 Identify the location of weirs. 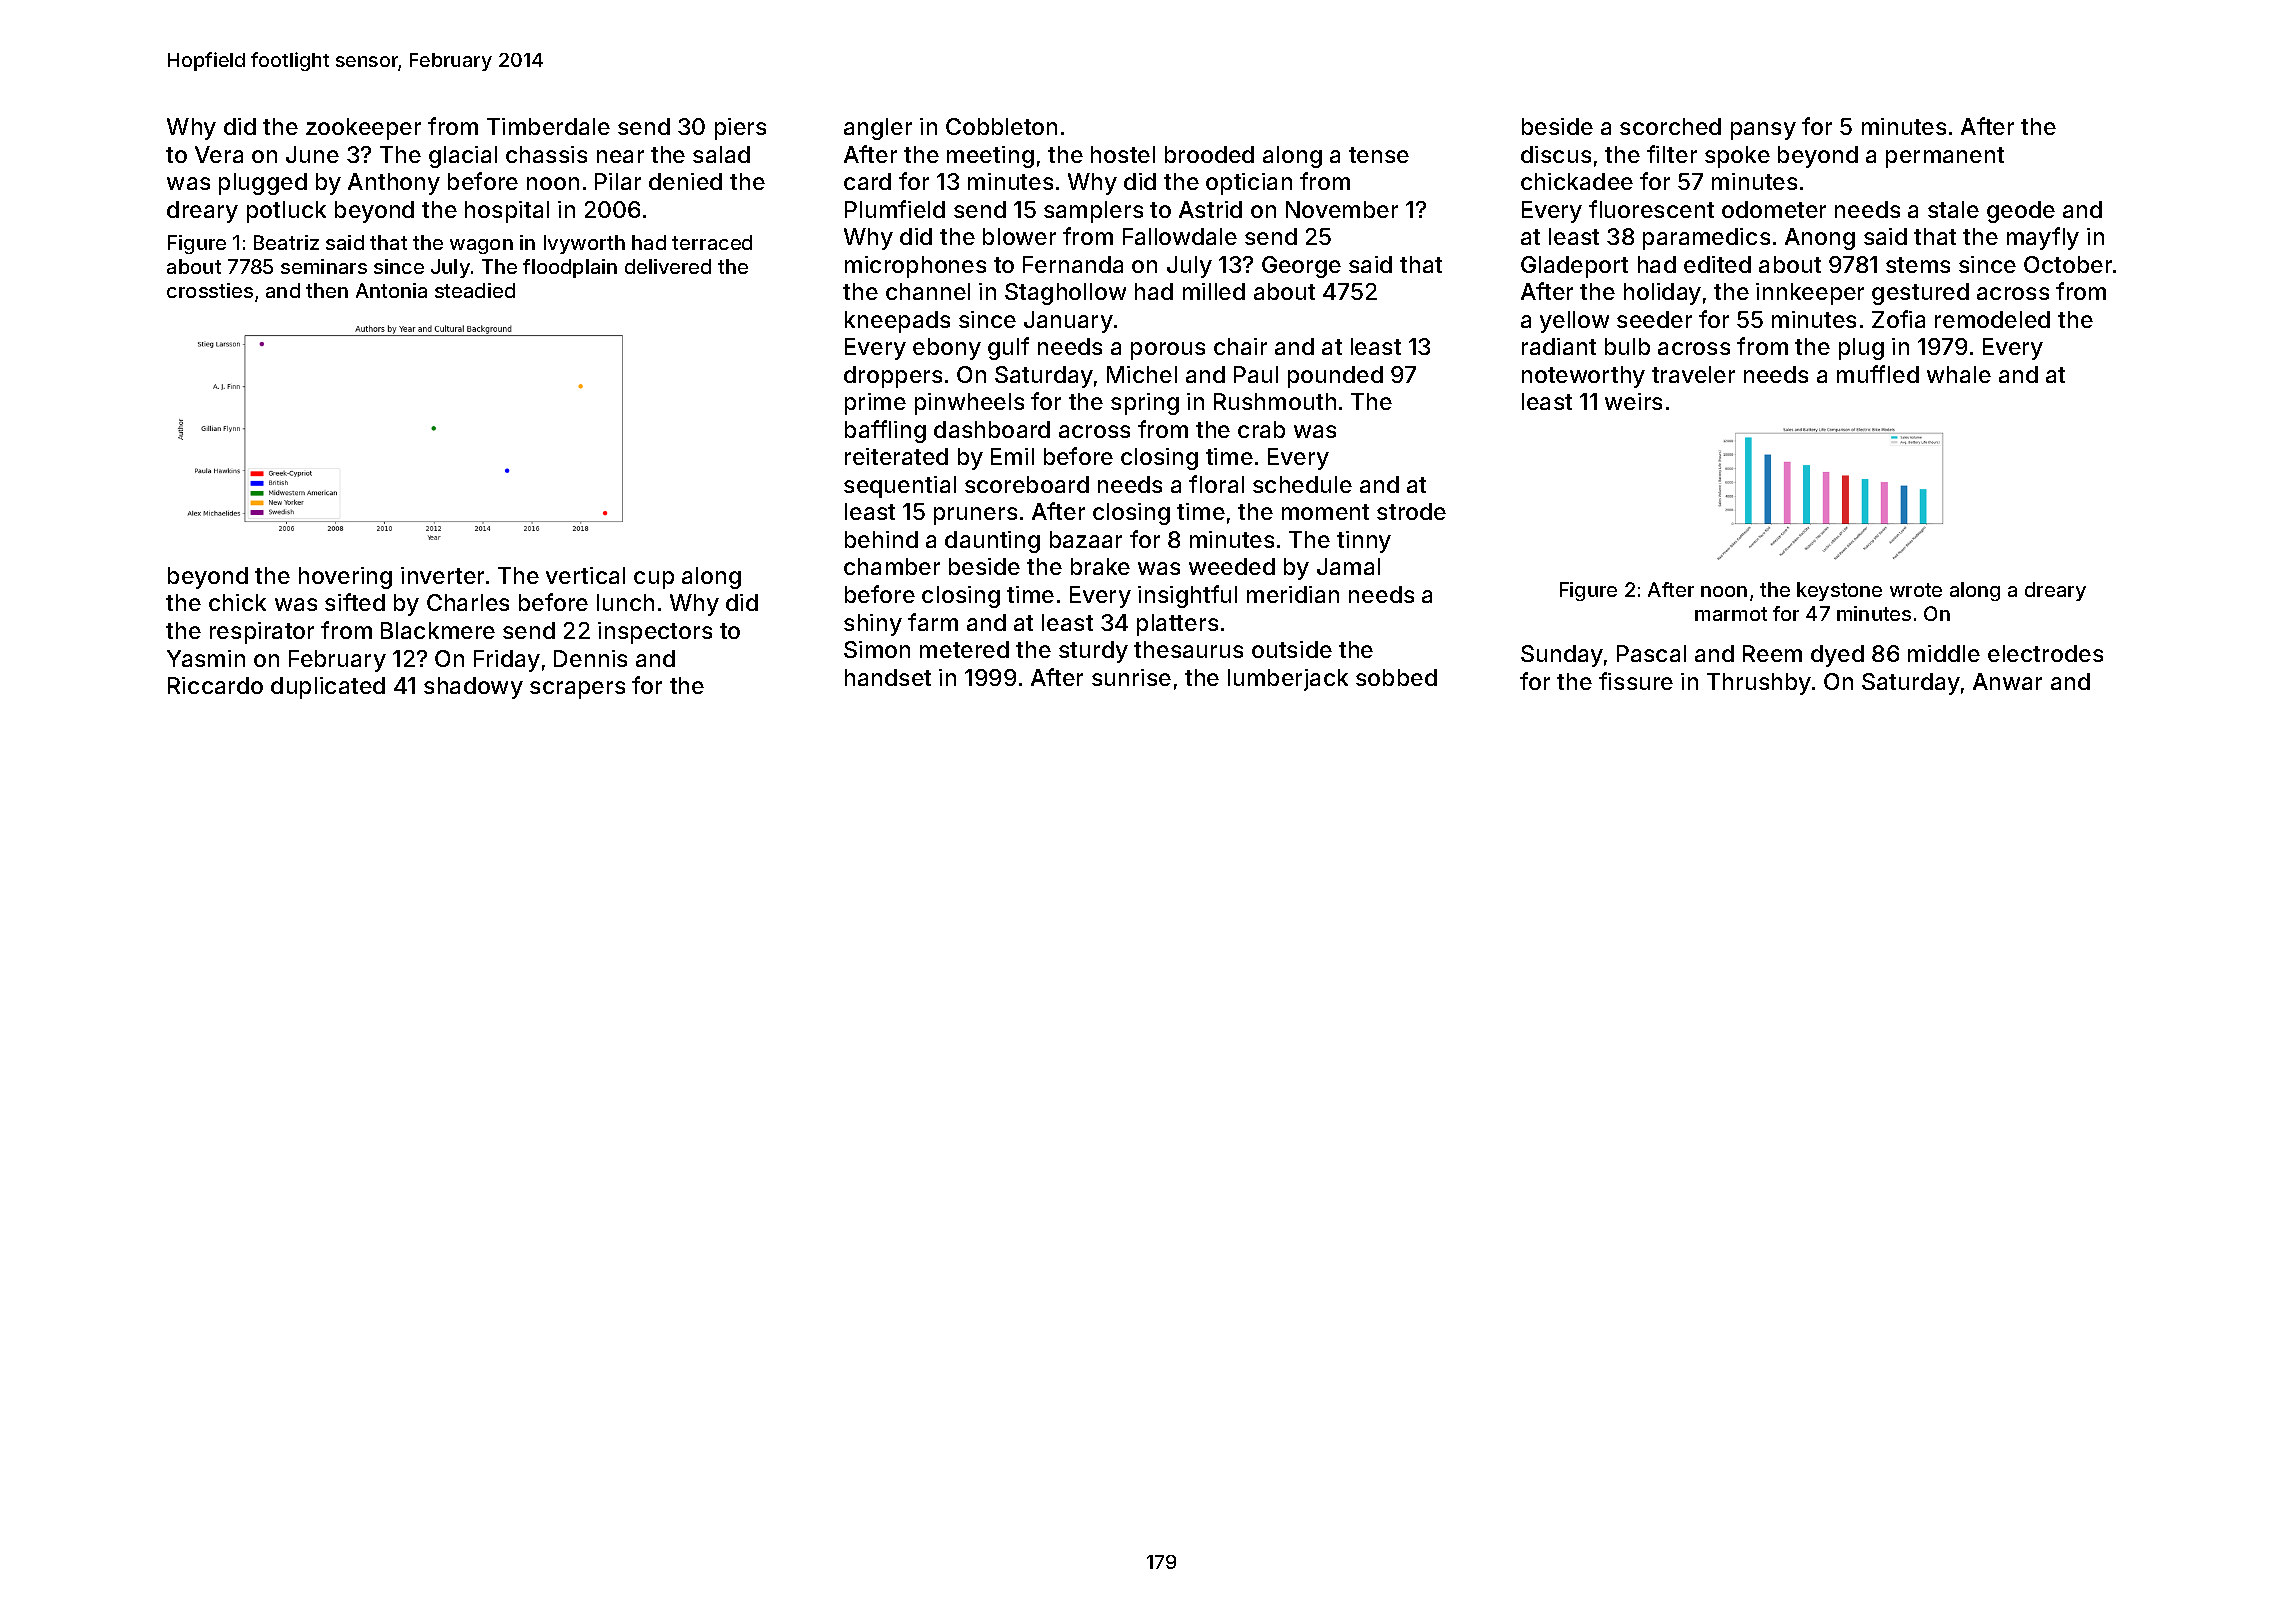
(1633, 401).
